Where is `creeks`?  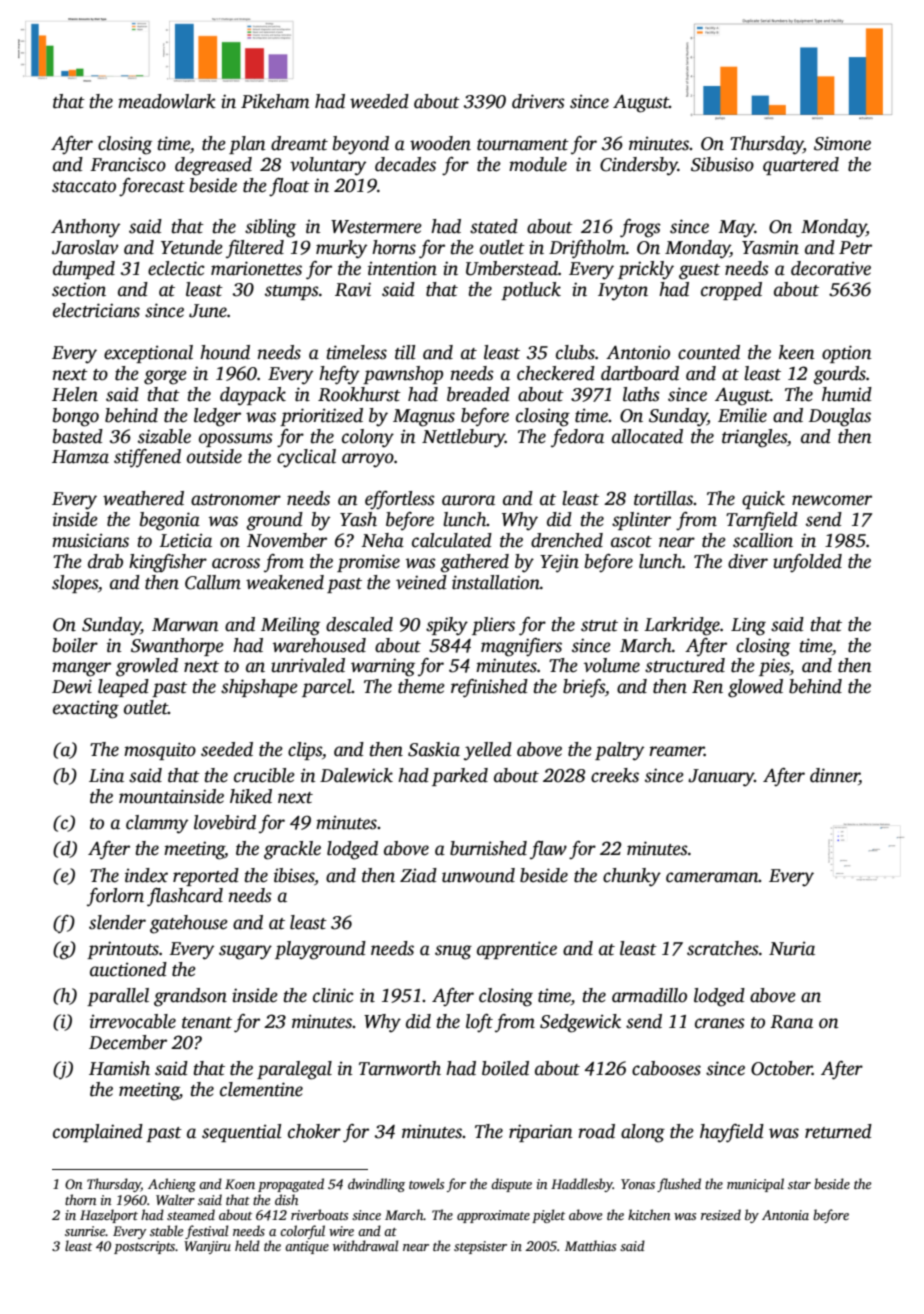 creeks is located at coordinates (615, 775).
